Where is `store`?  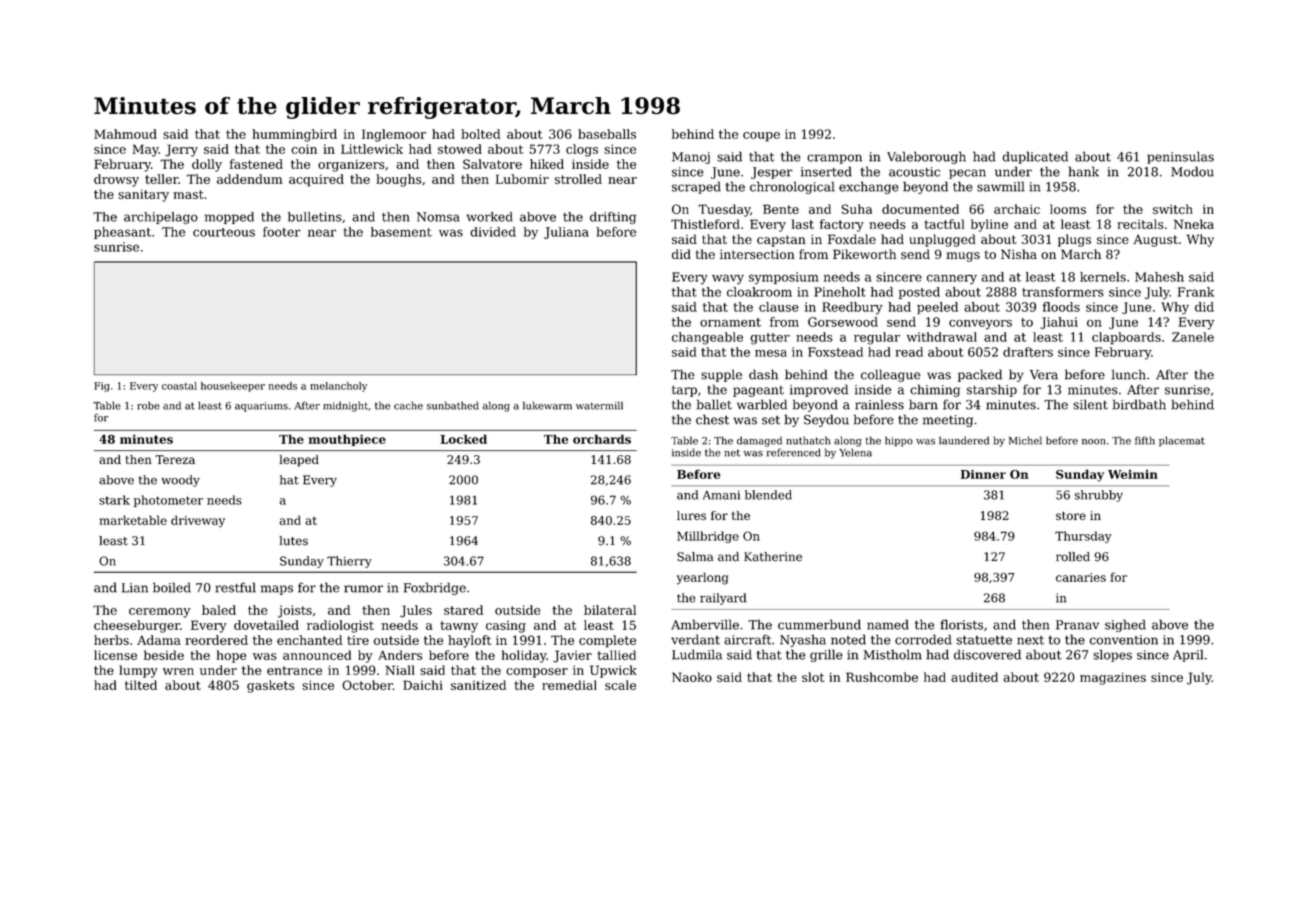 store is located at coordinates (1071, 515).
